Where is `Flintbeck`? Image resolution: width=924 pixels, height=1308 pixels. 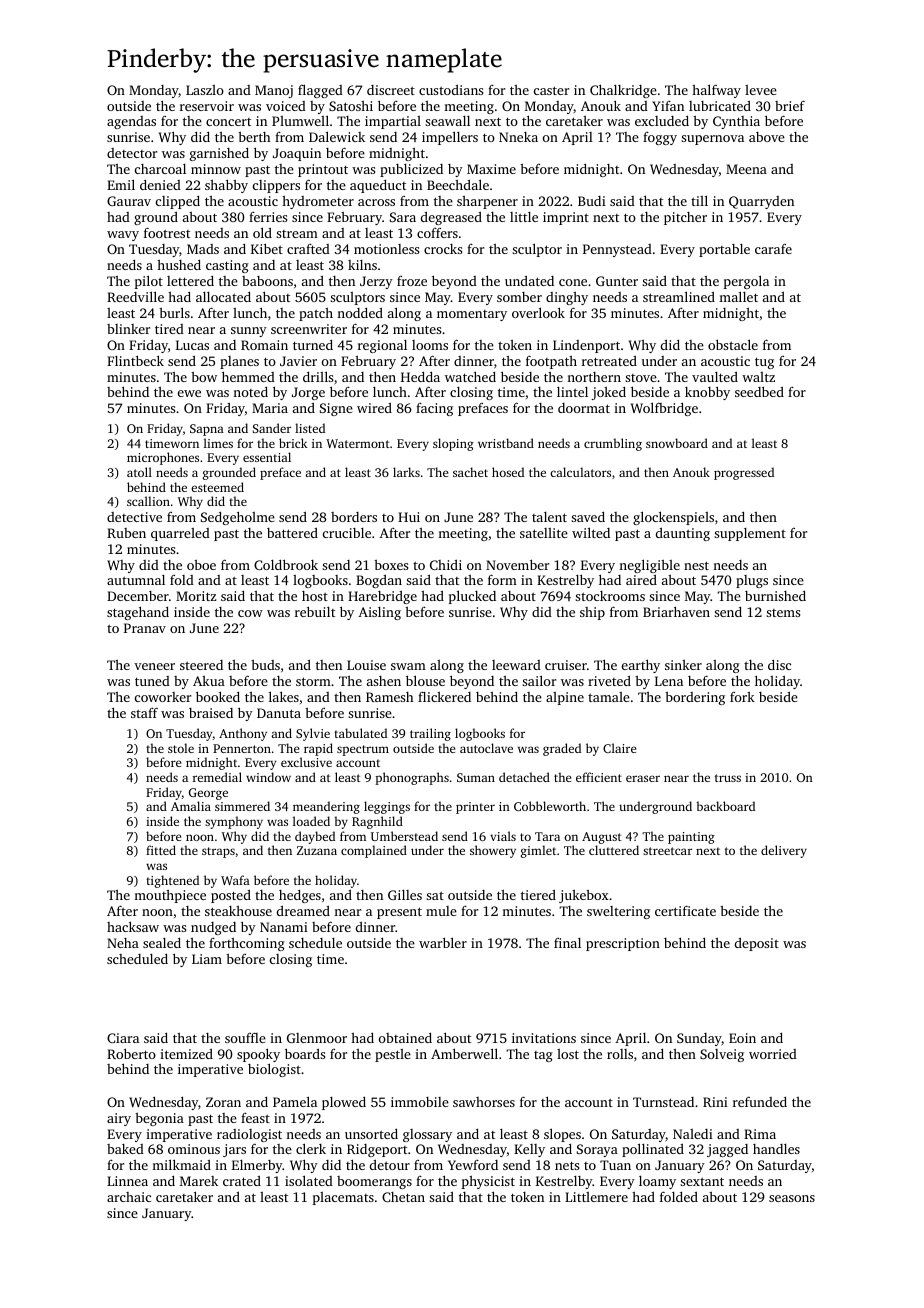
Flintbeck is located at coordinates (135, 360).
